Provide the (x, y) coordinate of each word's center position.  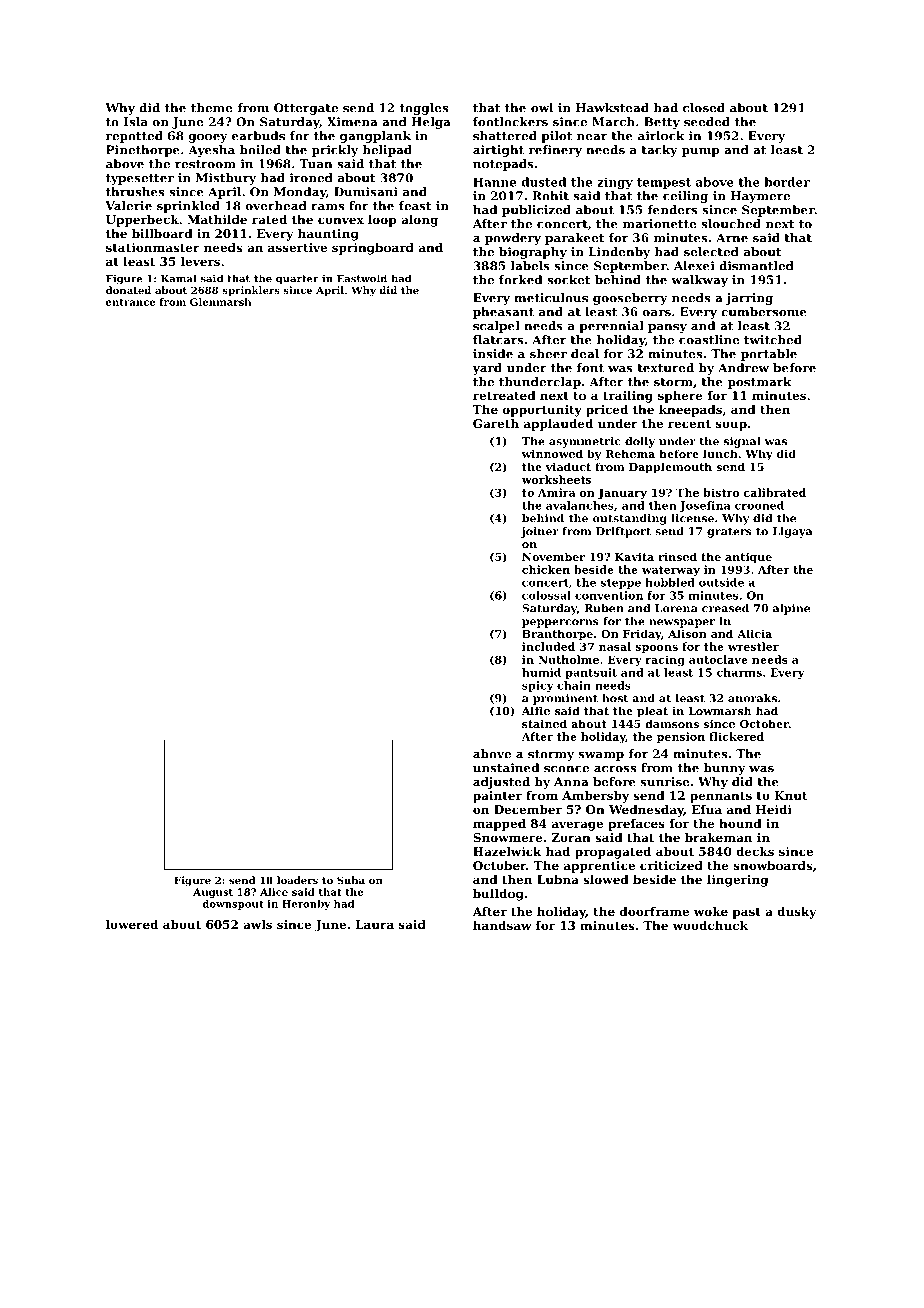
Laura (374, 924)
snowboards (773, 865)
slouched (731, 224)
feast (415, 206)
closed (704, 108)
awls (257, 924)
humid (541, 672)
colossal (546, 595)
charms (739, 672)
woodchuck (710, 925)
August (213, 893)
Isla (136, 122)
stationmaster (153, 247)
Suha (351, 880)
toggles (424, 109)
